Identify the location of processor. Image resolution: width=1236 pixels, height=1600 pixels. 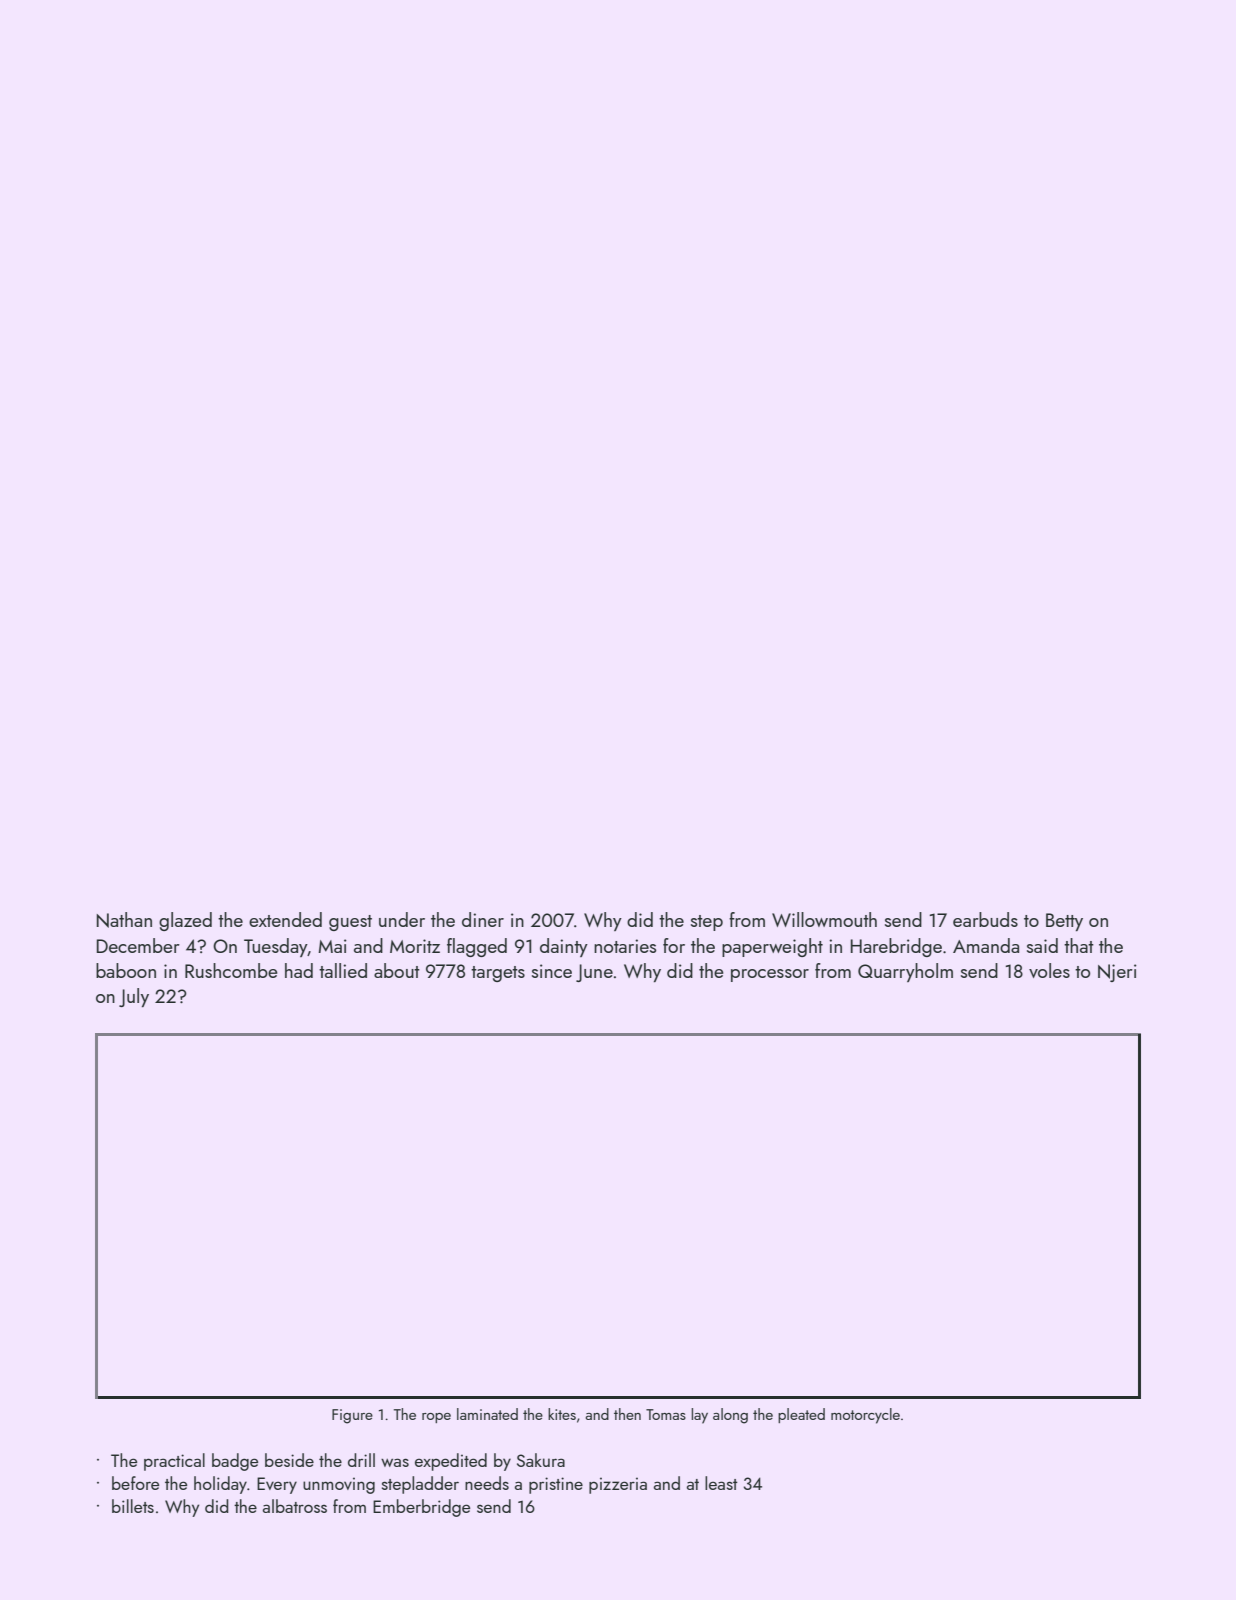
(770, 975).
